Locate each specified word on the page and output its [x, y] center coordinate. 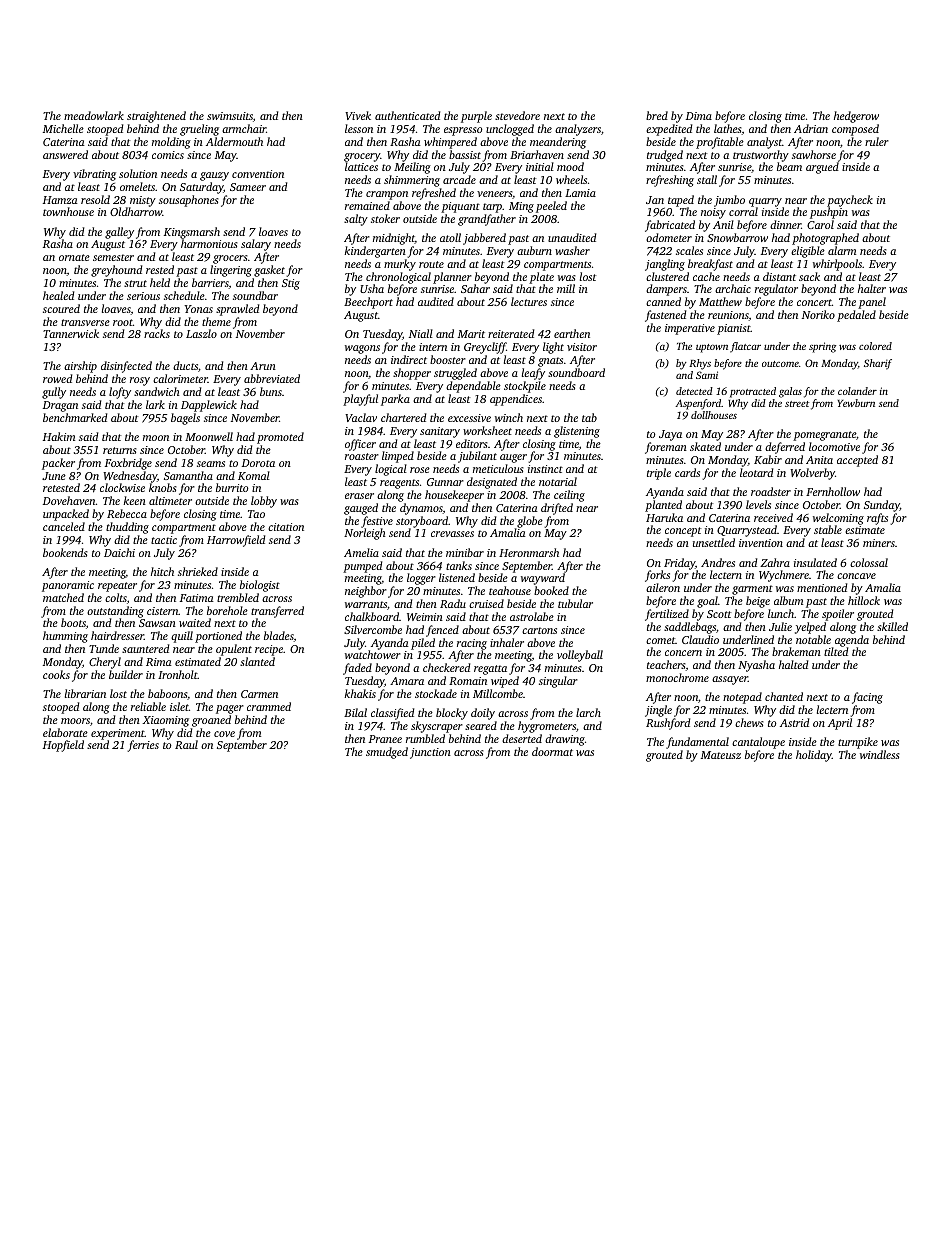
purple [476, 117]
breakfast [710, 265]
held [160, 282]
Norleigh [364, 534]
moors [75, 721]
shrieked [198, 571]
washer [572, 250]
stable [828, 529]
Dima [699, 116]
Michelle [63, 128]
